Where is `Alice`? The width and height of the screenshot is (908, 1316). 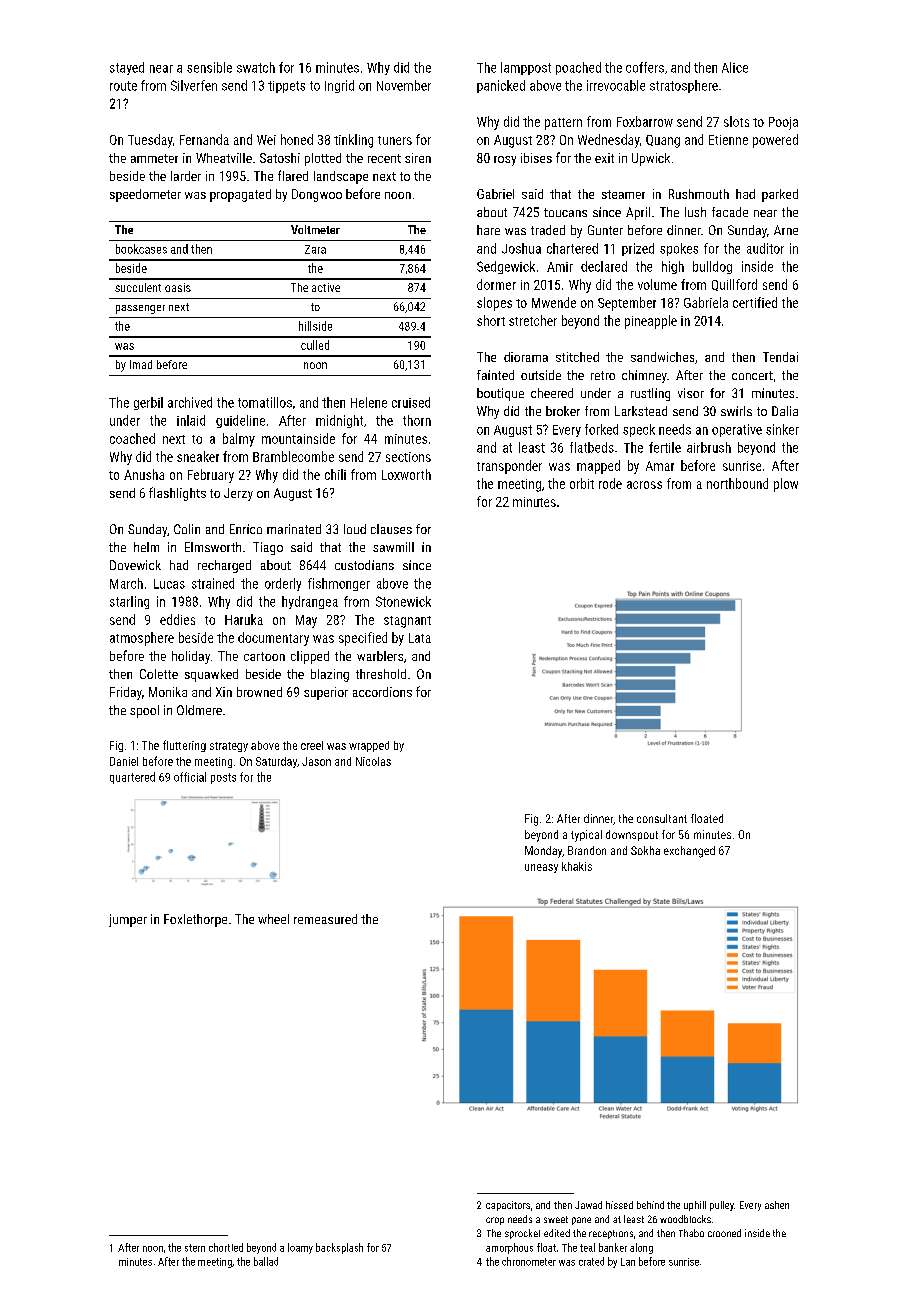
Alice is located at coordinates (735, 67).
